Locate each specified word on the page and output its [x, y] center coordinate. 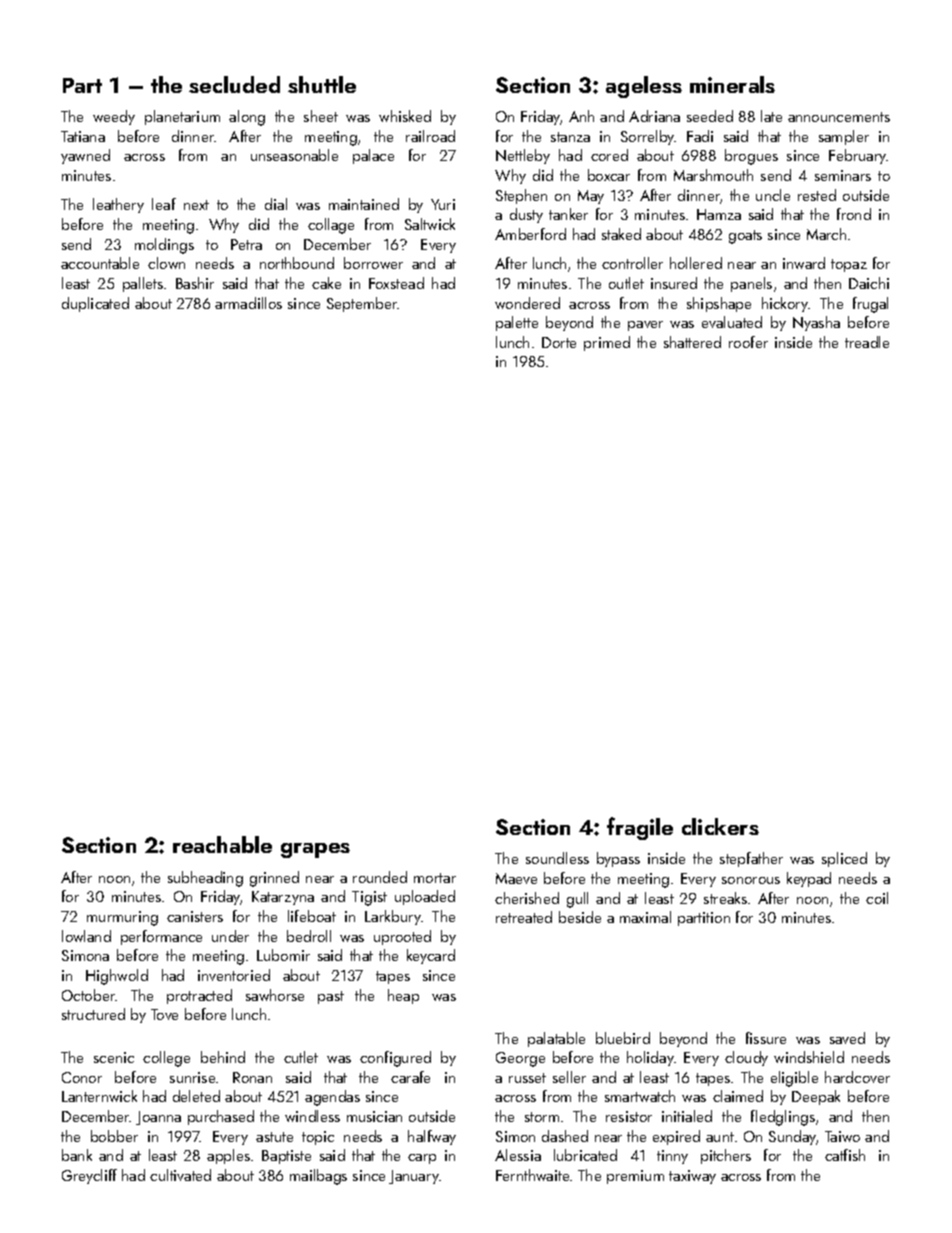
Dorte [559, 342]
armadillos [248, 303]
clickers [720, 826]
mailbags [318, 1177]
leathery [118, 205]
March [826, 234]
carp [422, 1159]
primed [607, 343]
